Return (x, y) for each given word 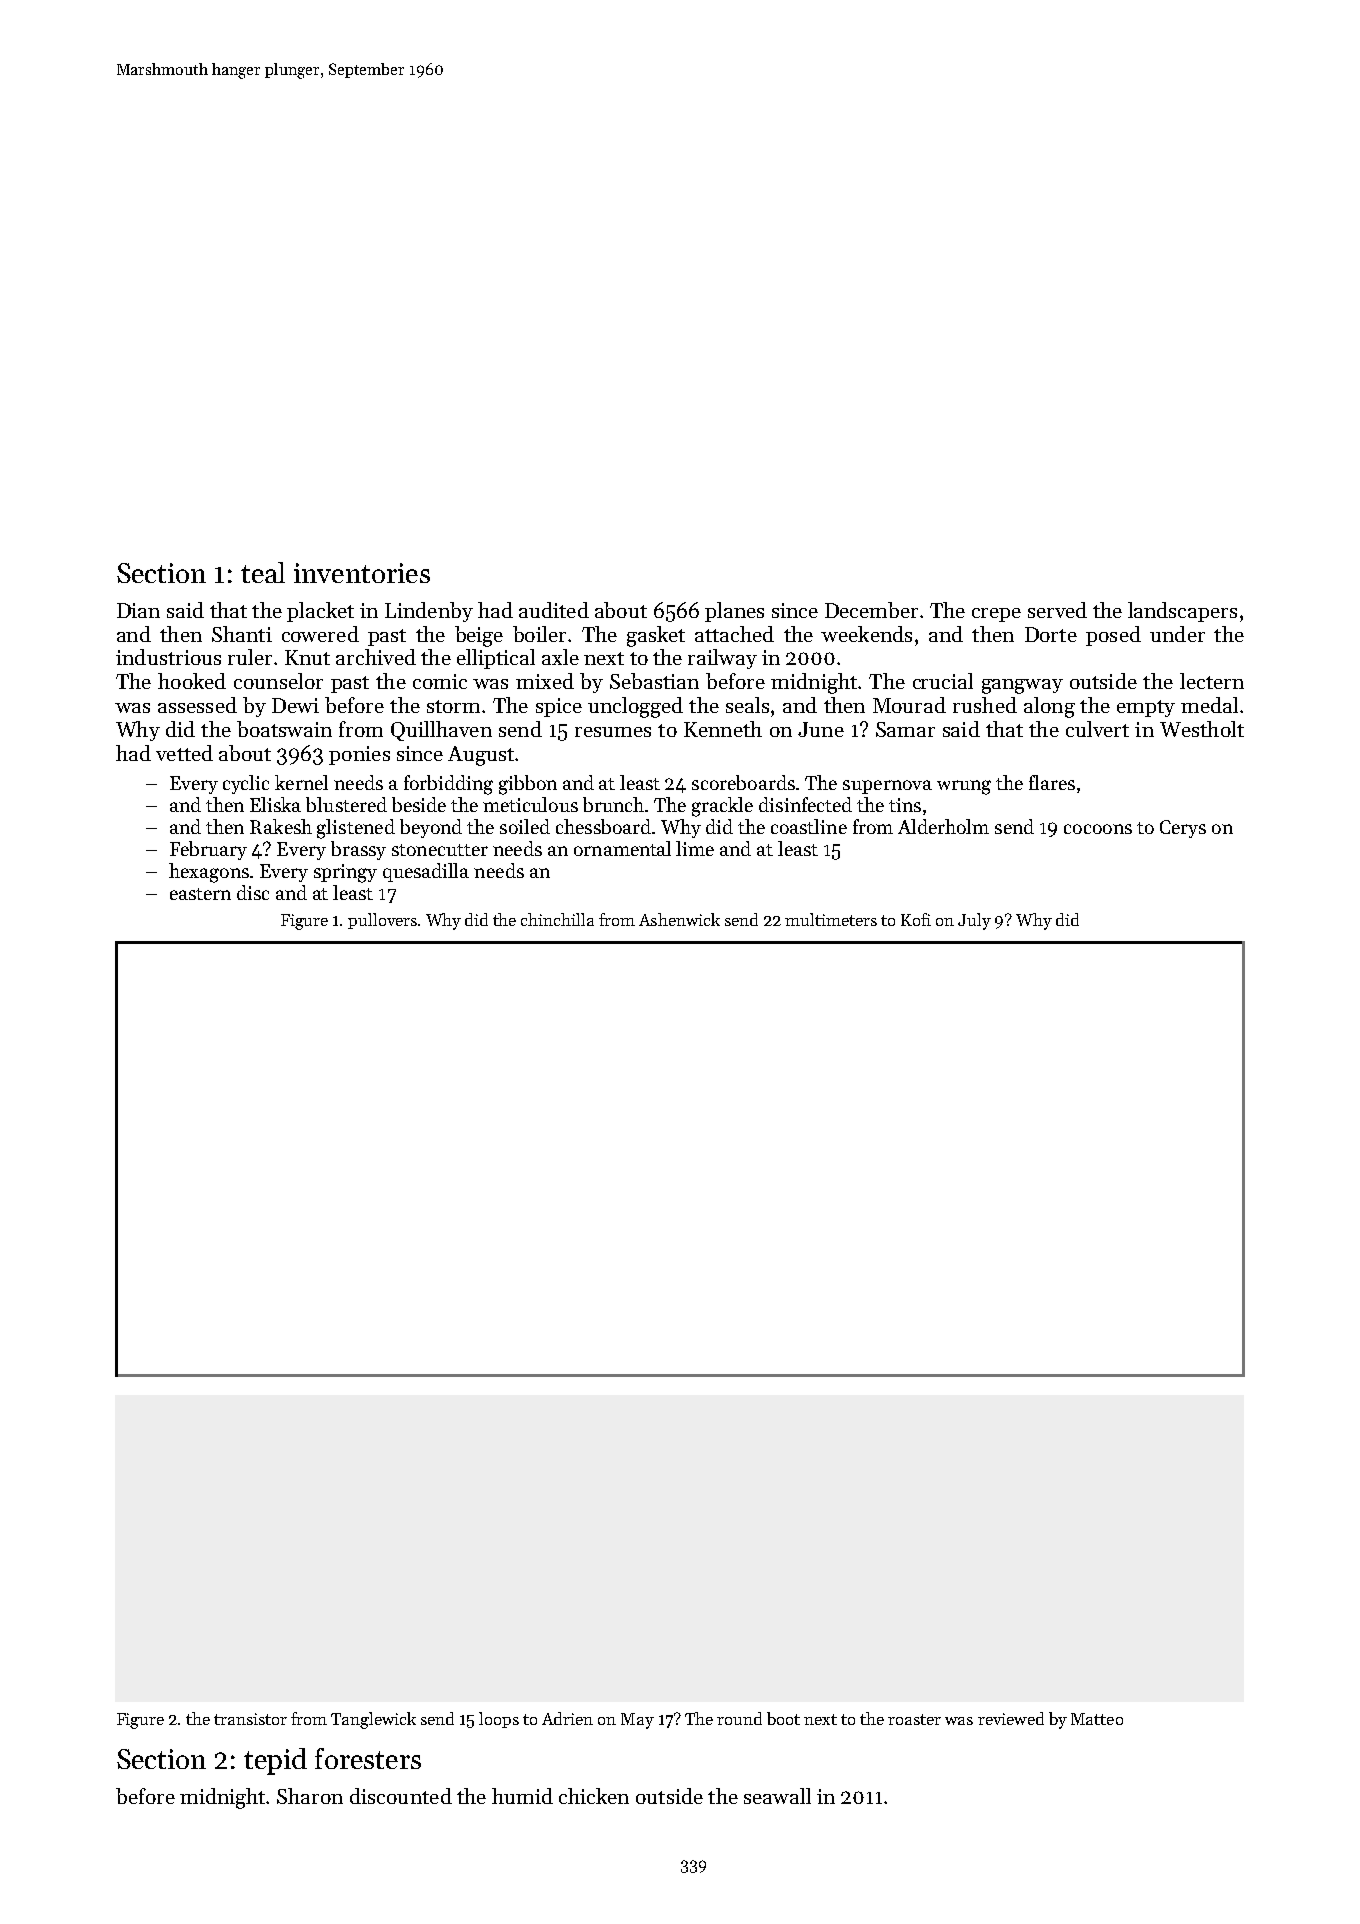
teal (263, 572)
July (974, 921)
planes (734, 612)
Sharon (310, 1796)
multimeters (831, 919)
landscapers (1182, 612)
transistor (250, 1719)
